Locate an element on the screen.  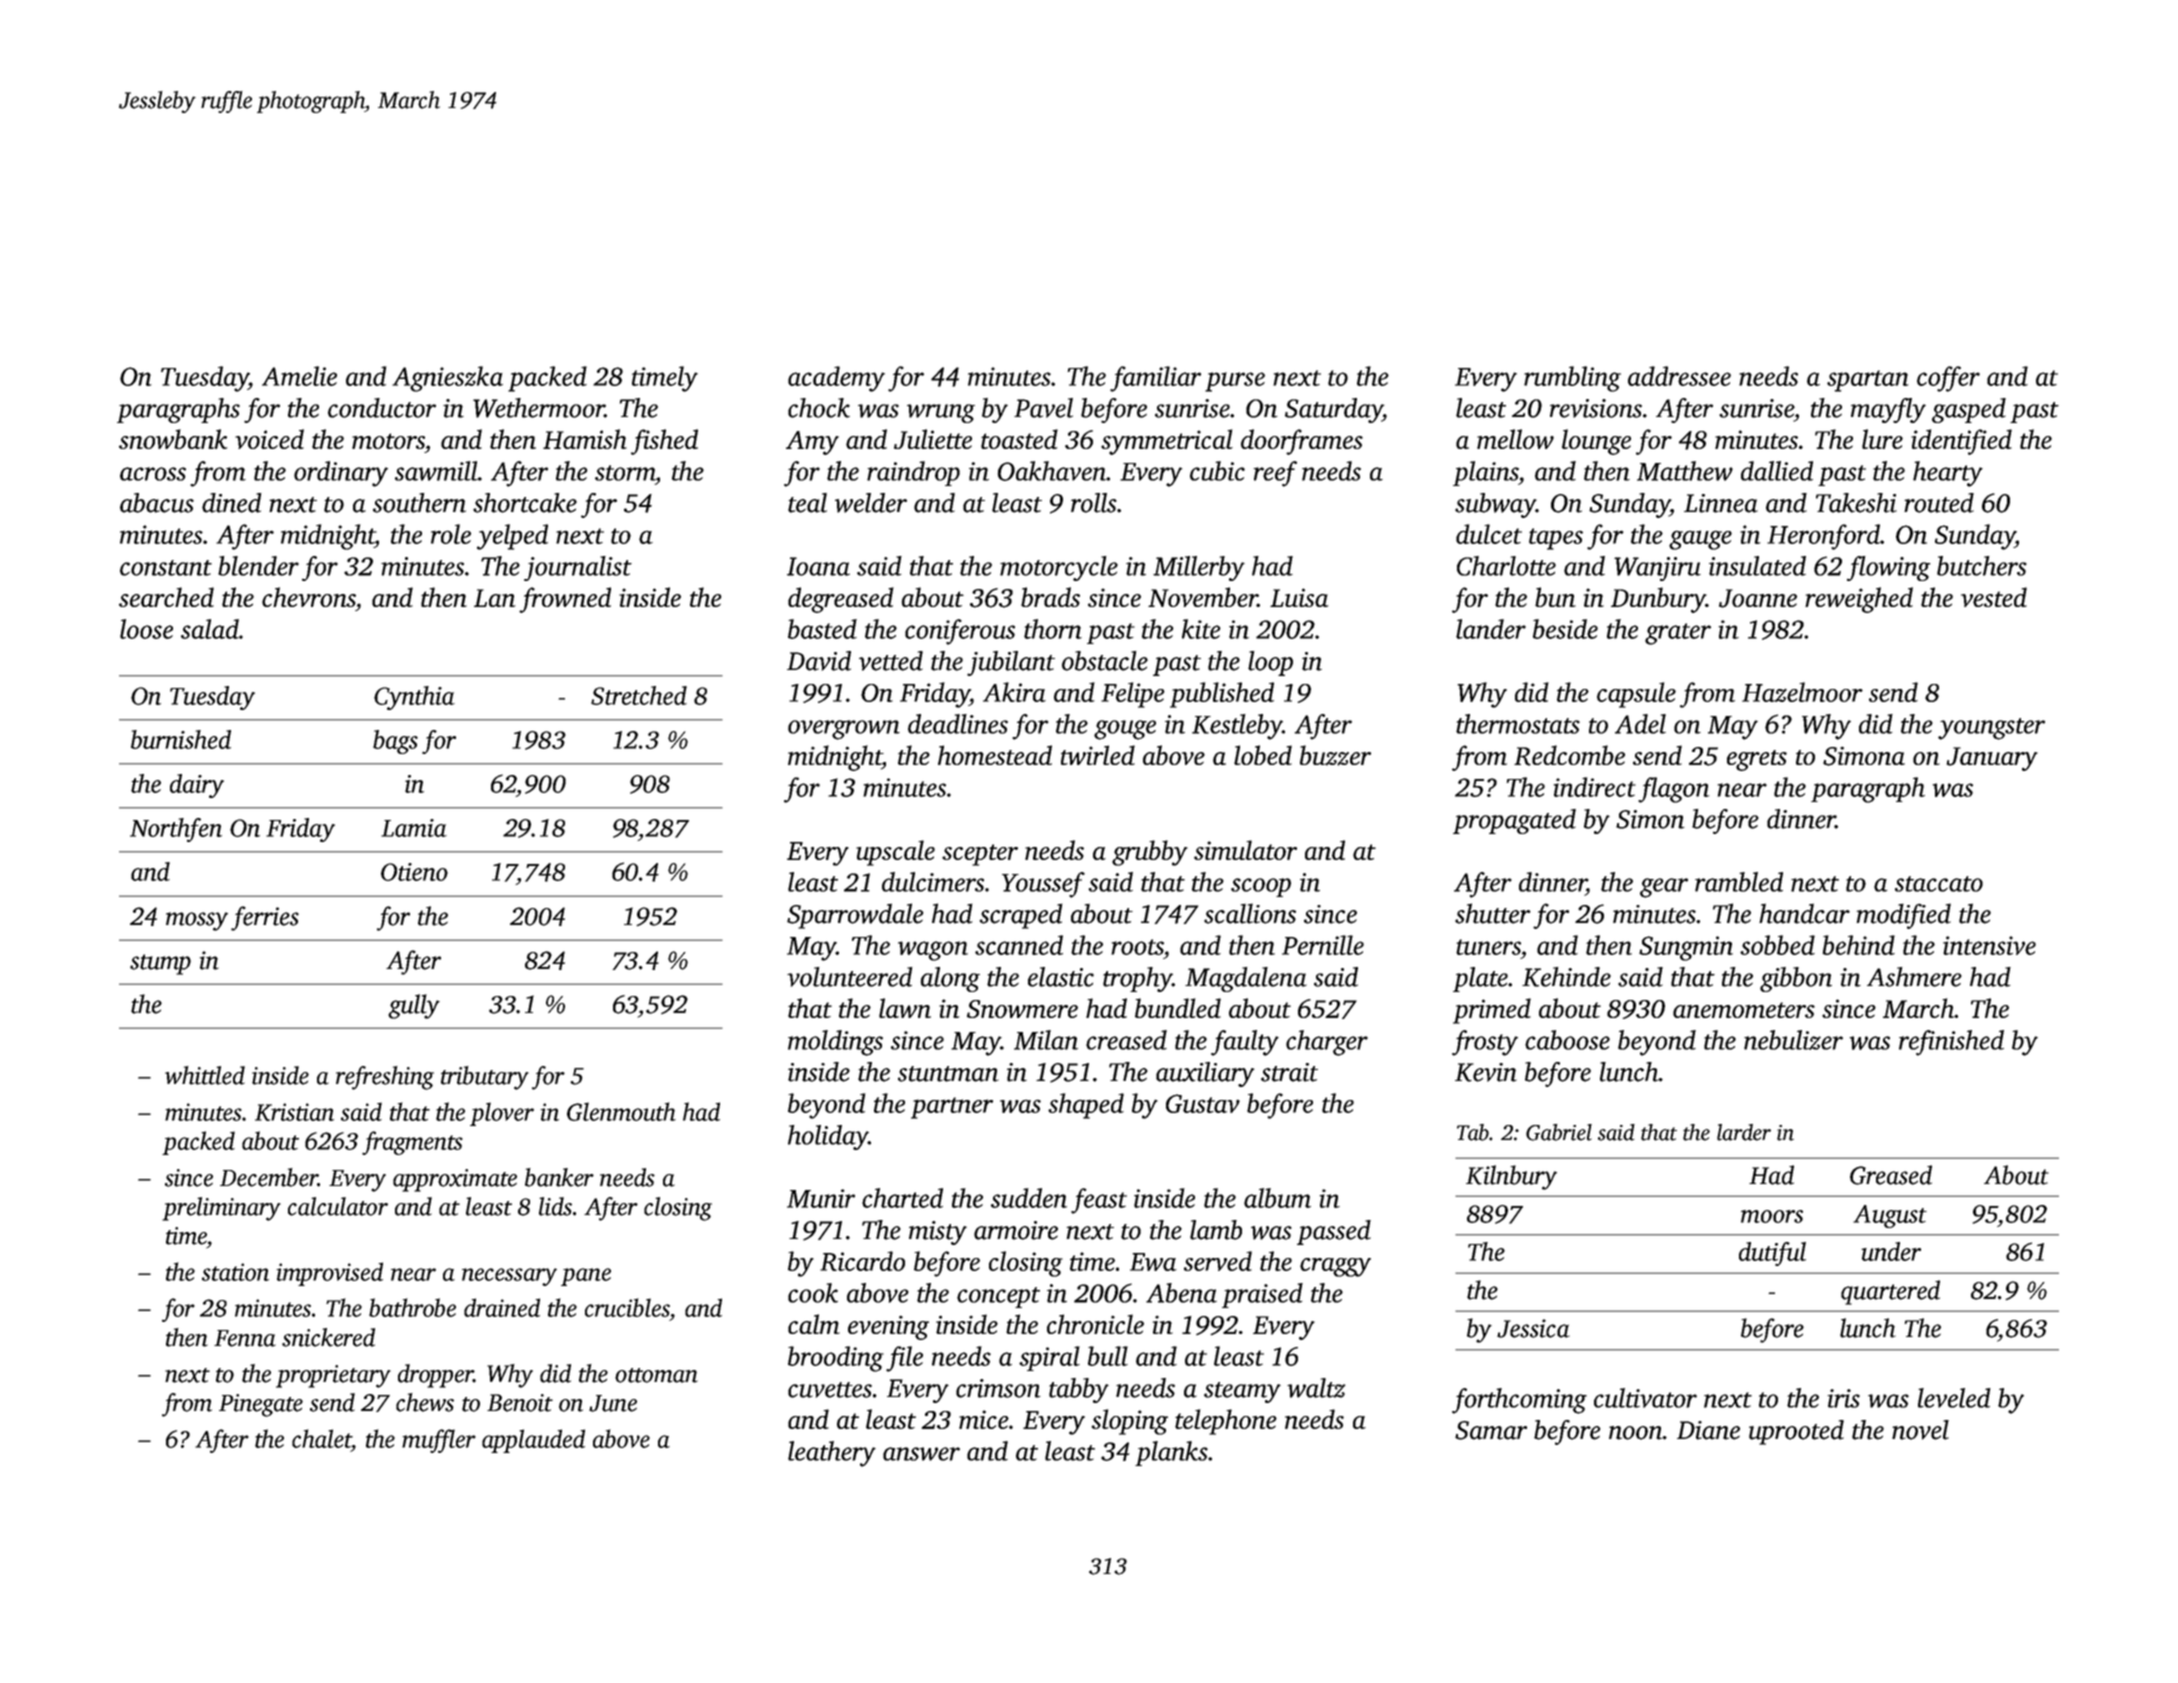
snowbank is located at coordinates (173, 439).
